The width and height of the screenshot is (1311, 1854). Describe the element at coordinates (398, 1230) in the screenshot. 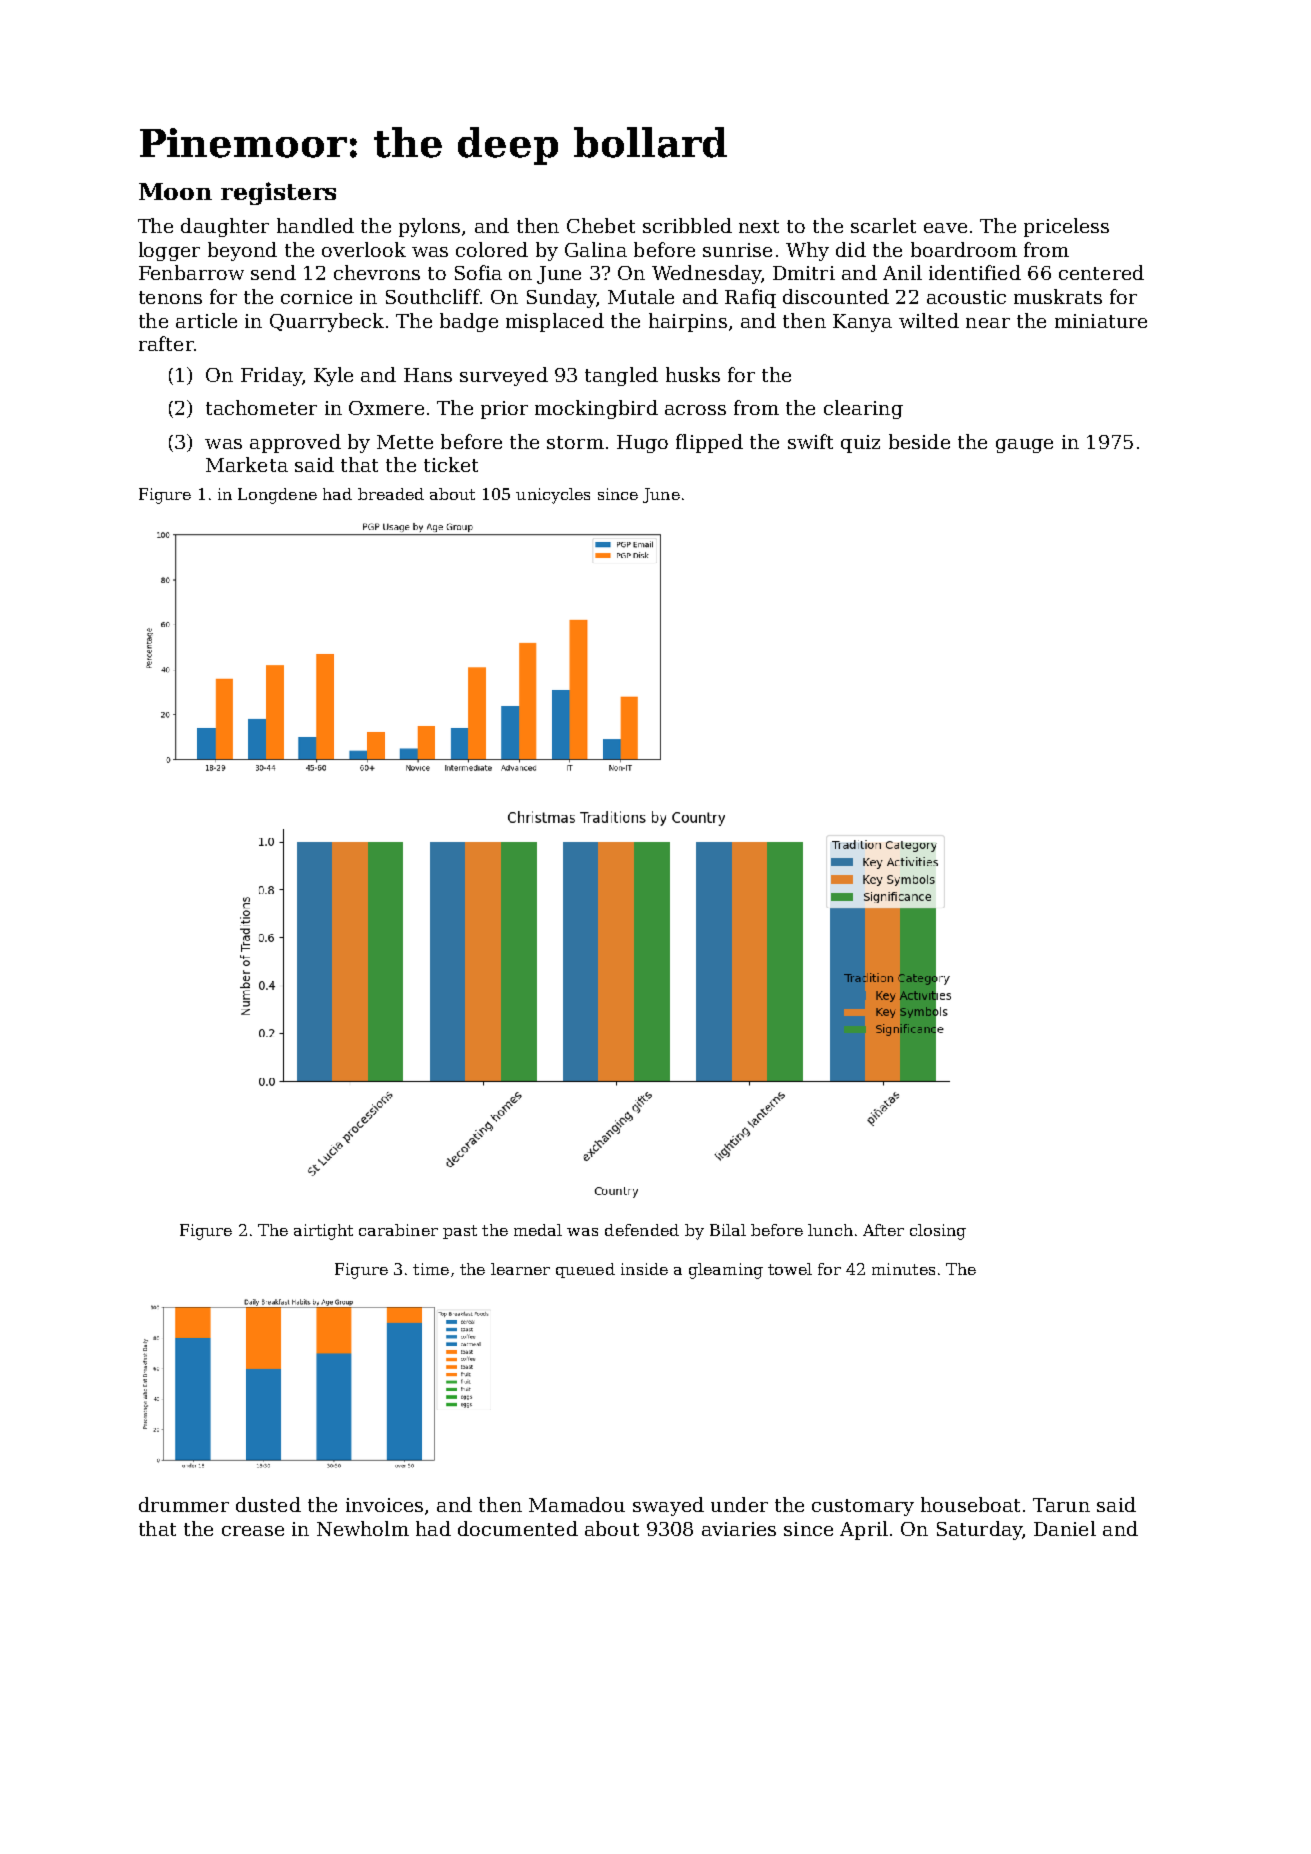

I see `carabiner` at that location.
